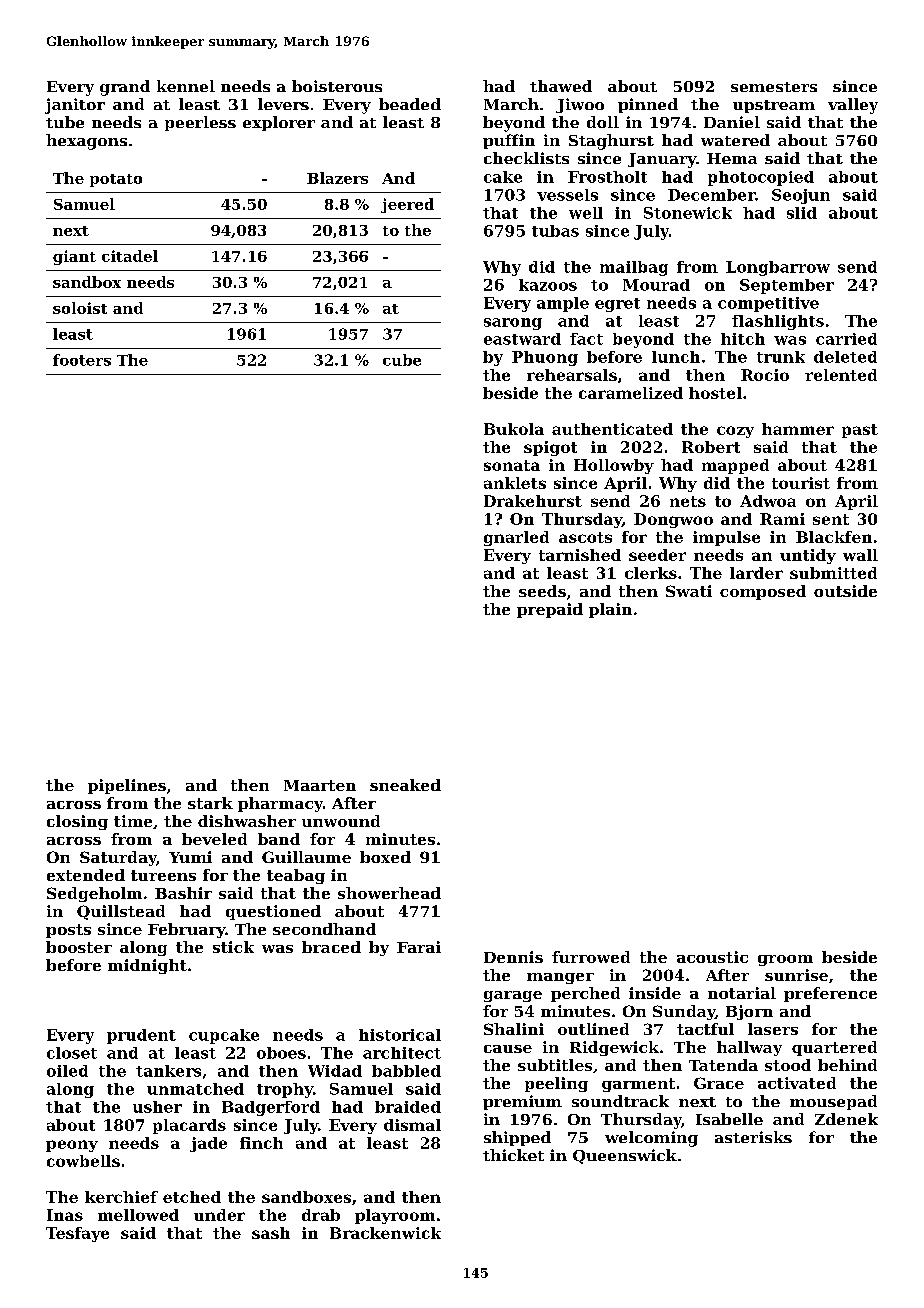 The height and width of the image is (1308, 924). What do you see at coordinates (385, 1233) in the image?
I see `Brackenwick` at bounding box center [385, 1233].
